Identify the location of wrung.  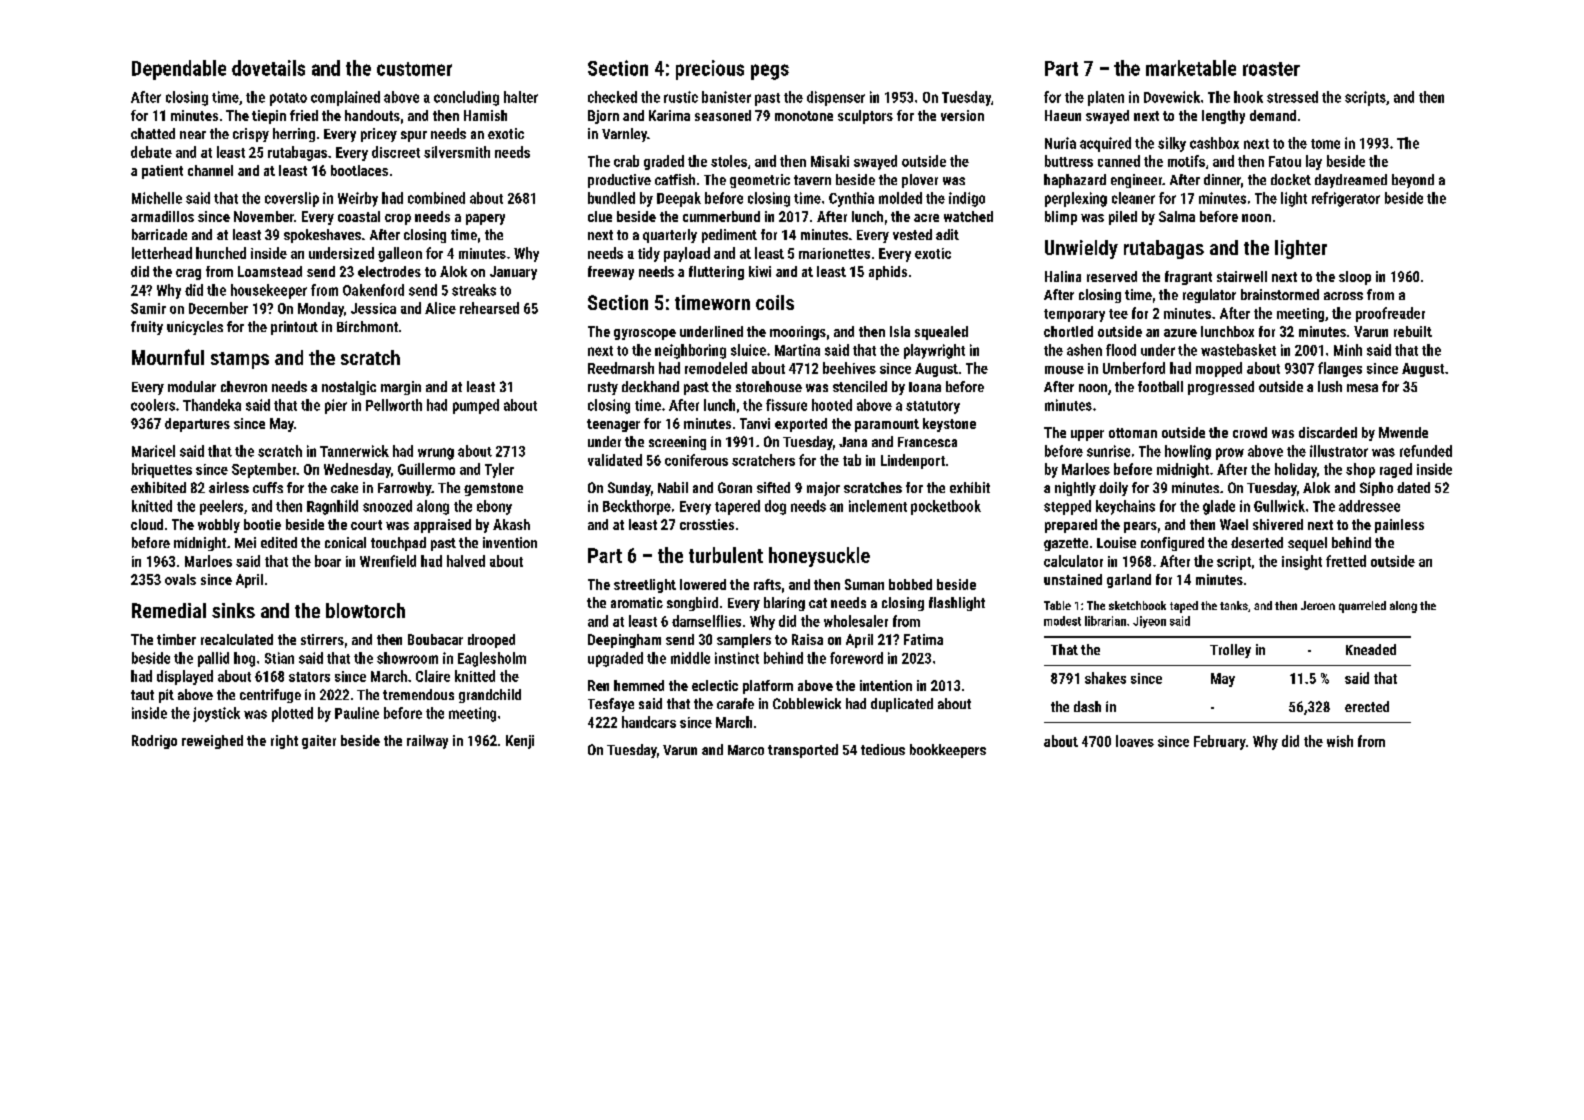
(436, 454).
